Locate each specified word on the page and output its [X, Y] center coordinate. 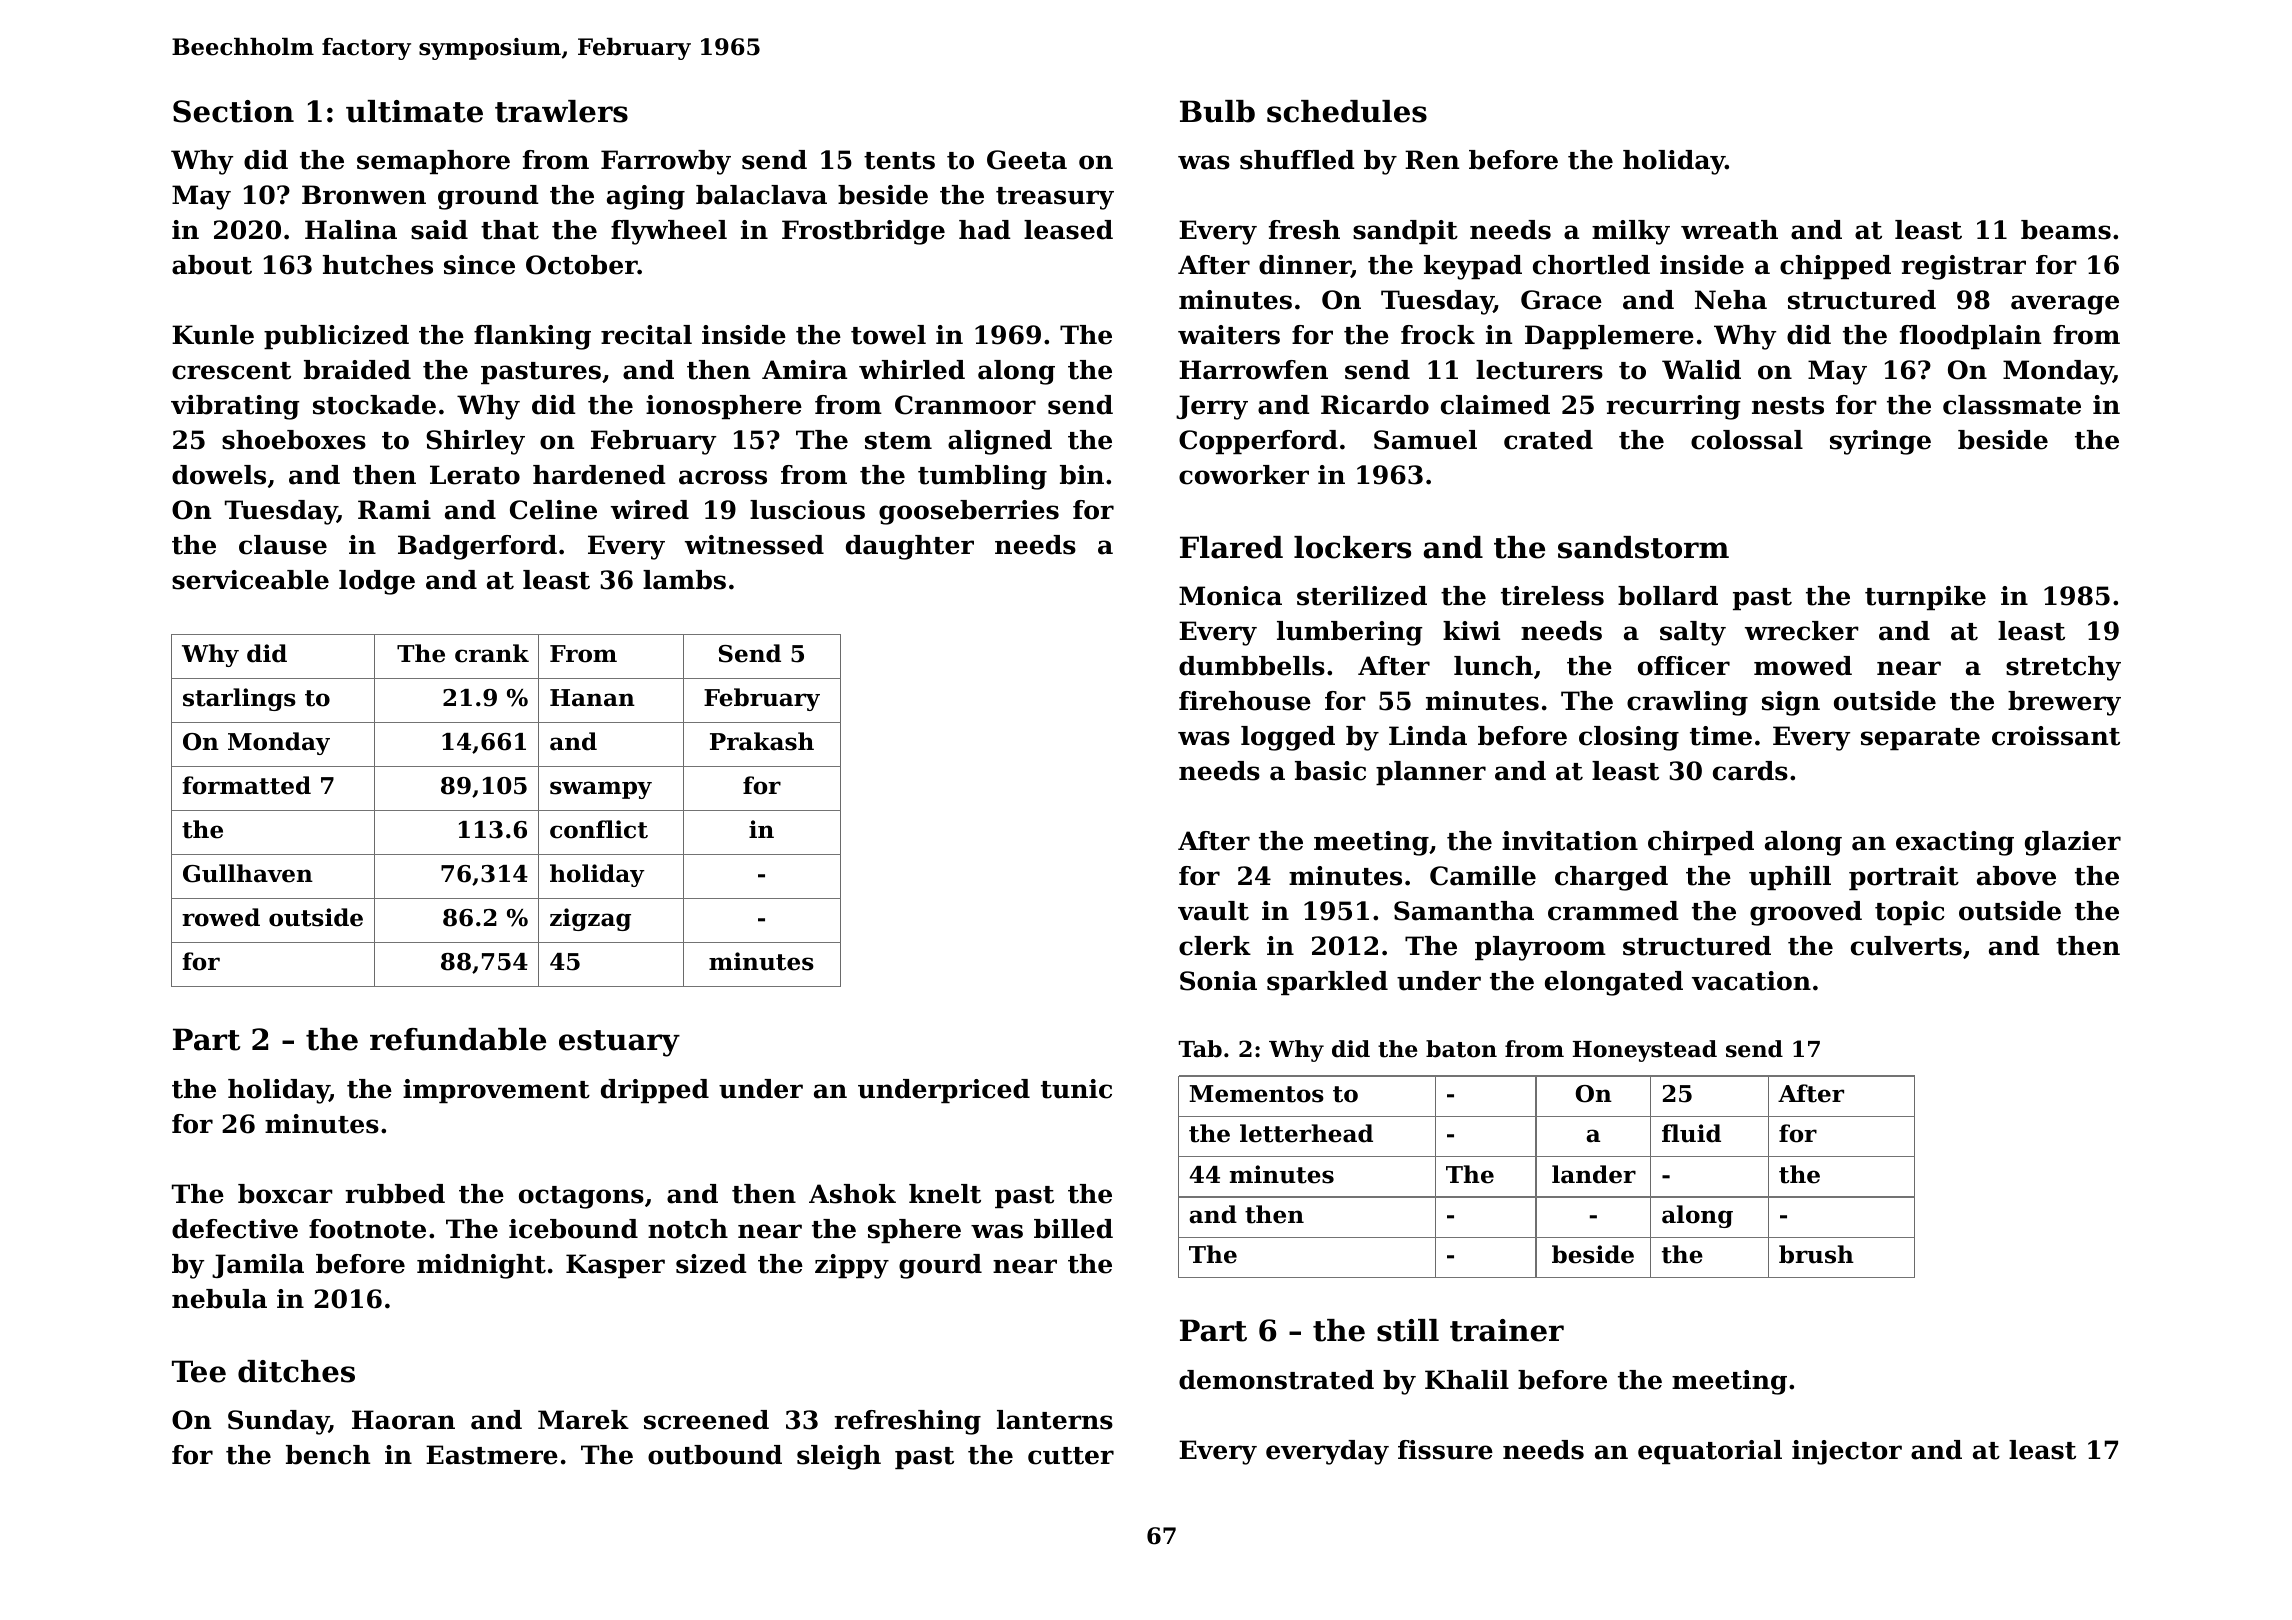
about [212, 265]
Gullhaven [248, 873]
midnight [481, 1266]
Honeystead [1645, 1051]
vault [1213, 911]
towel [888, 335]
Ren [1432, 160]
